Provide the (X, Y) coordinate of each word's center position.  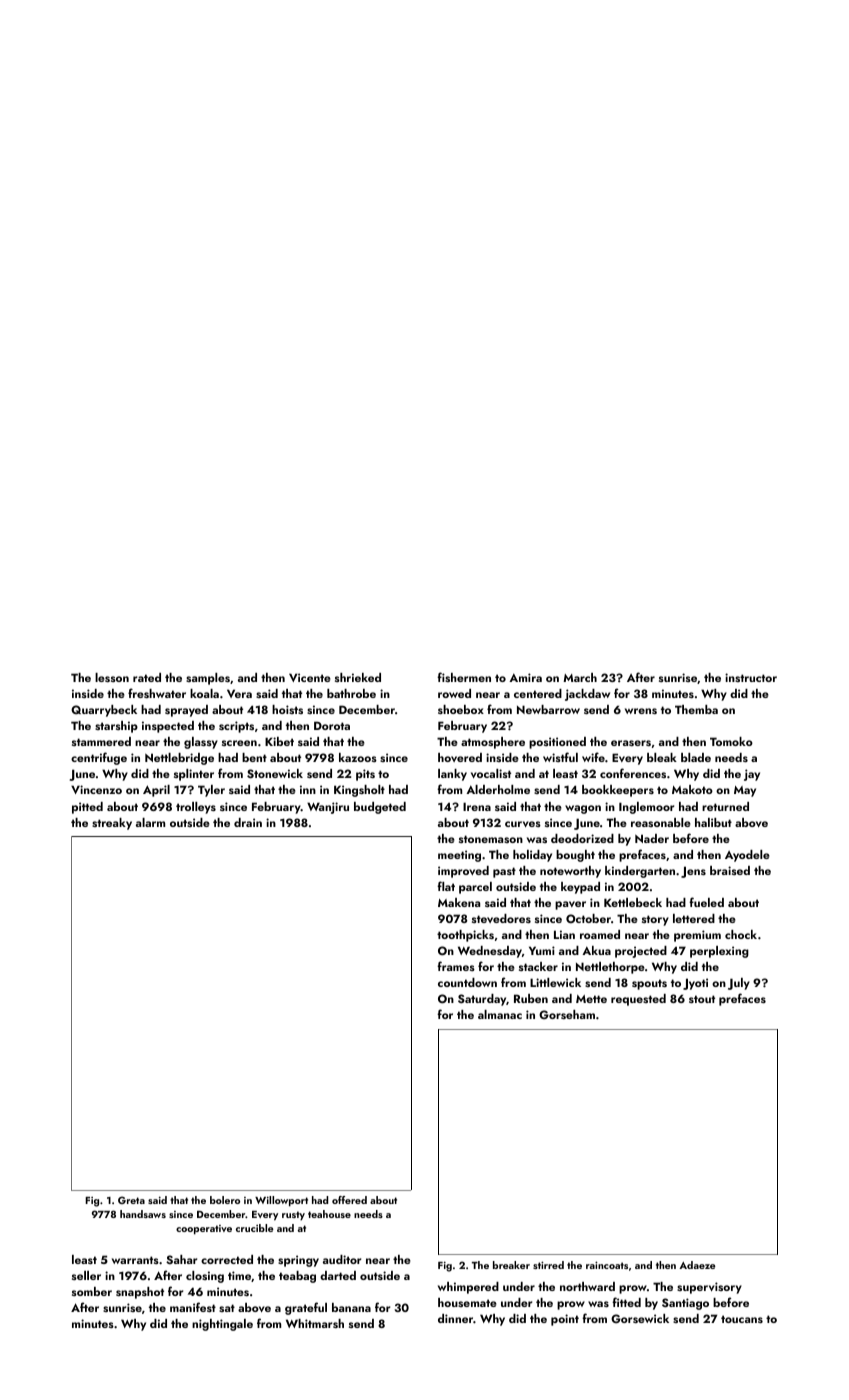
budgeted (380, 808)
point (565, 1320)
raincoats (607, 1265)
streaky (112, 824)
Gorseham (567, 1014)
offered (349, 1200)
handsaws (143, 1214)
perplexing (719, 952)
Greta (131, 1200)
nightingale (222, 1325)
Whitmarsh (315, 1323)
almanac (500, 1014)
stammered (101, 741)
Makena (459, 902)
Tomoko (731, 741)
